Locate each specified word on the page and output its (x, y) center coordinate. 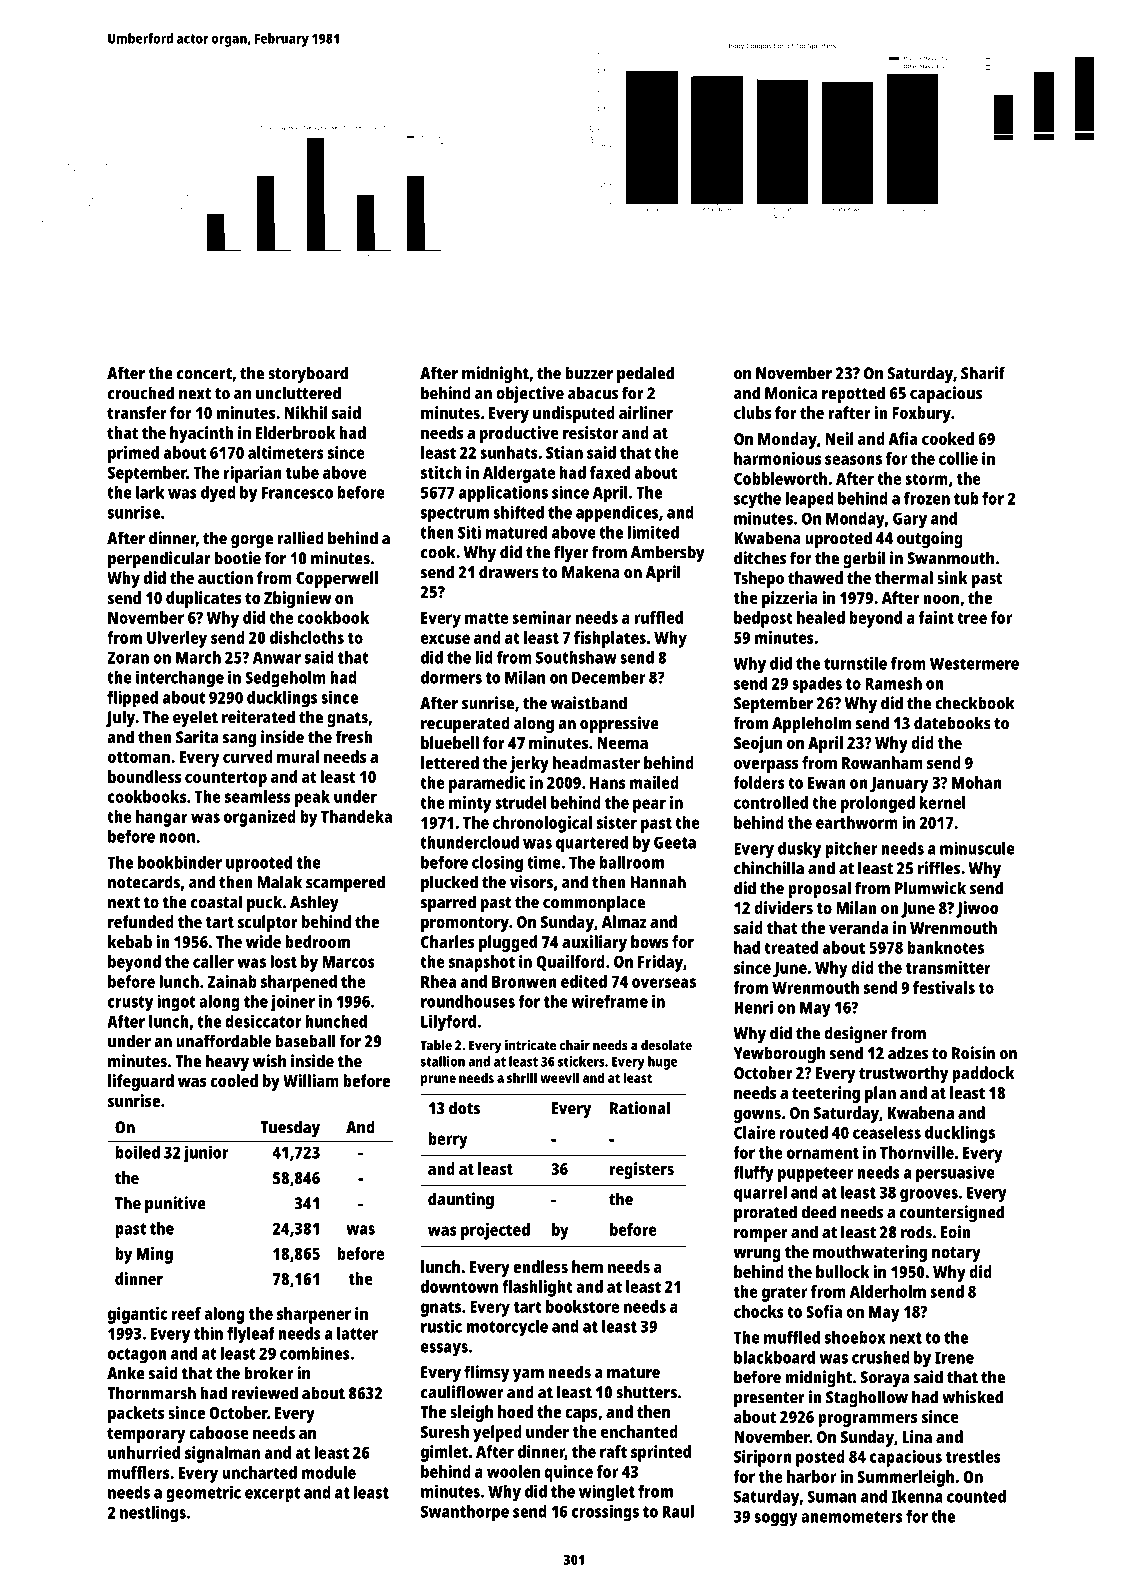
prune (438, 1081)
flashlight (537, 1288)
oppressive (619, 724)
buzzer (589, 373)
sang (239, 740)
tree (972, 618)
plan (880, 1094)
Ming (155, 1255)
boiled (137, 1152)
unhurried (144, 1452)
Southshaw (576, 657)
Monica (791, 393)
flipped (132, 698)
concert (204, 374)
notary (956, 1254)
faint (936, 617)
